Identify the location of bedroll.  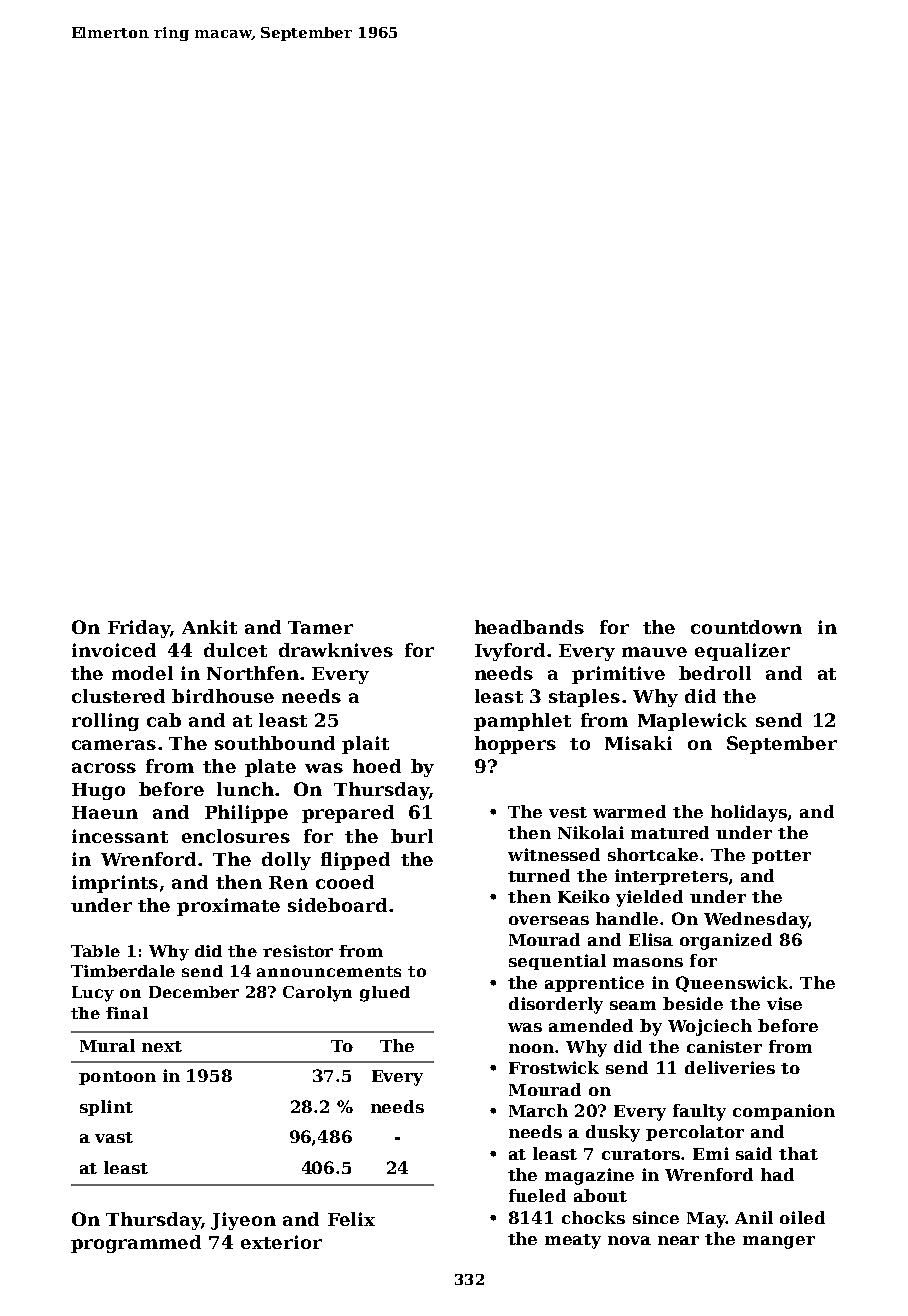
(715, 673).
